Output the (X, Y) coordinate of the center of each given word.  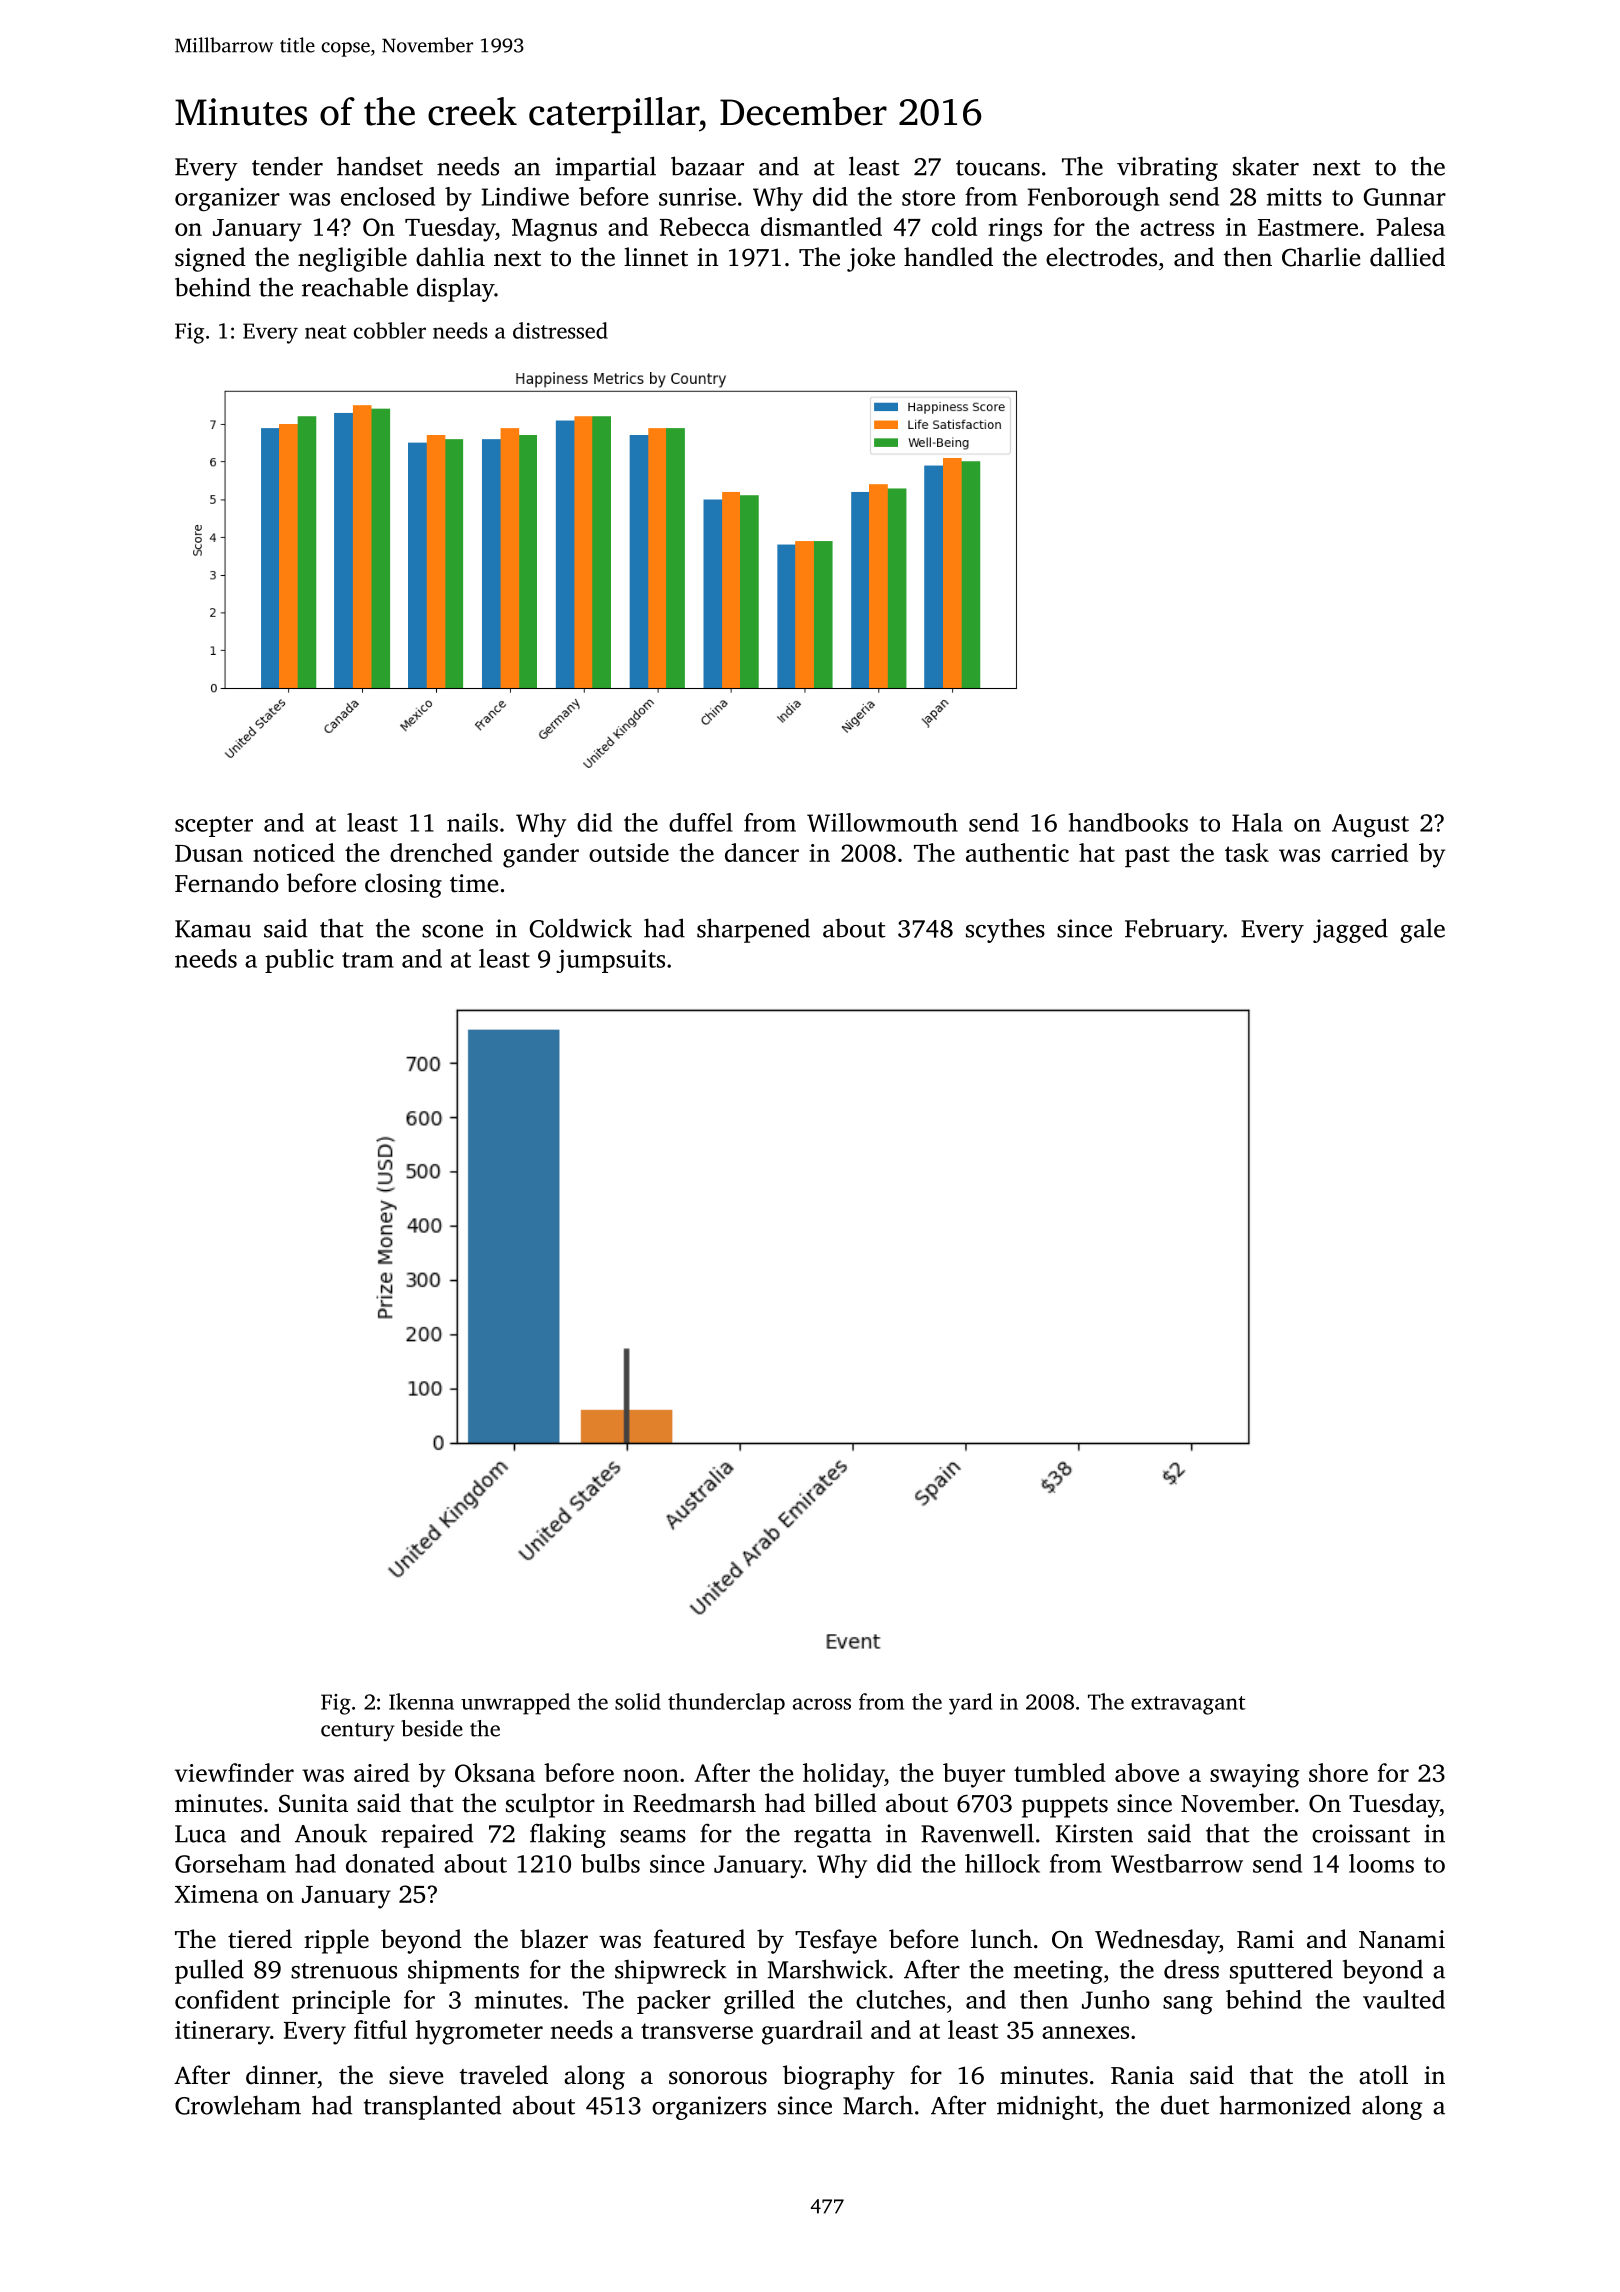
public (299, 961)
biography (839, 2077)
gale (1422, 930)
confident (227, 1999)
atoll (1383, 2075)
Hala (1257, 822)
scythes (1005, 930)
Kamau (213, 929)
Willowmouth (882, 822)
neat (326, 332)
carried (1369, 852)
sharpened (753, 930)
